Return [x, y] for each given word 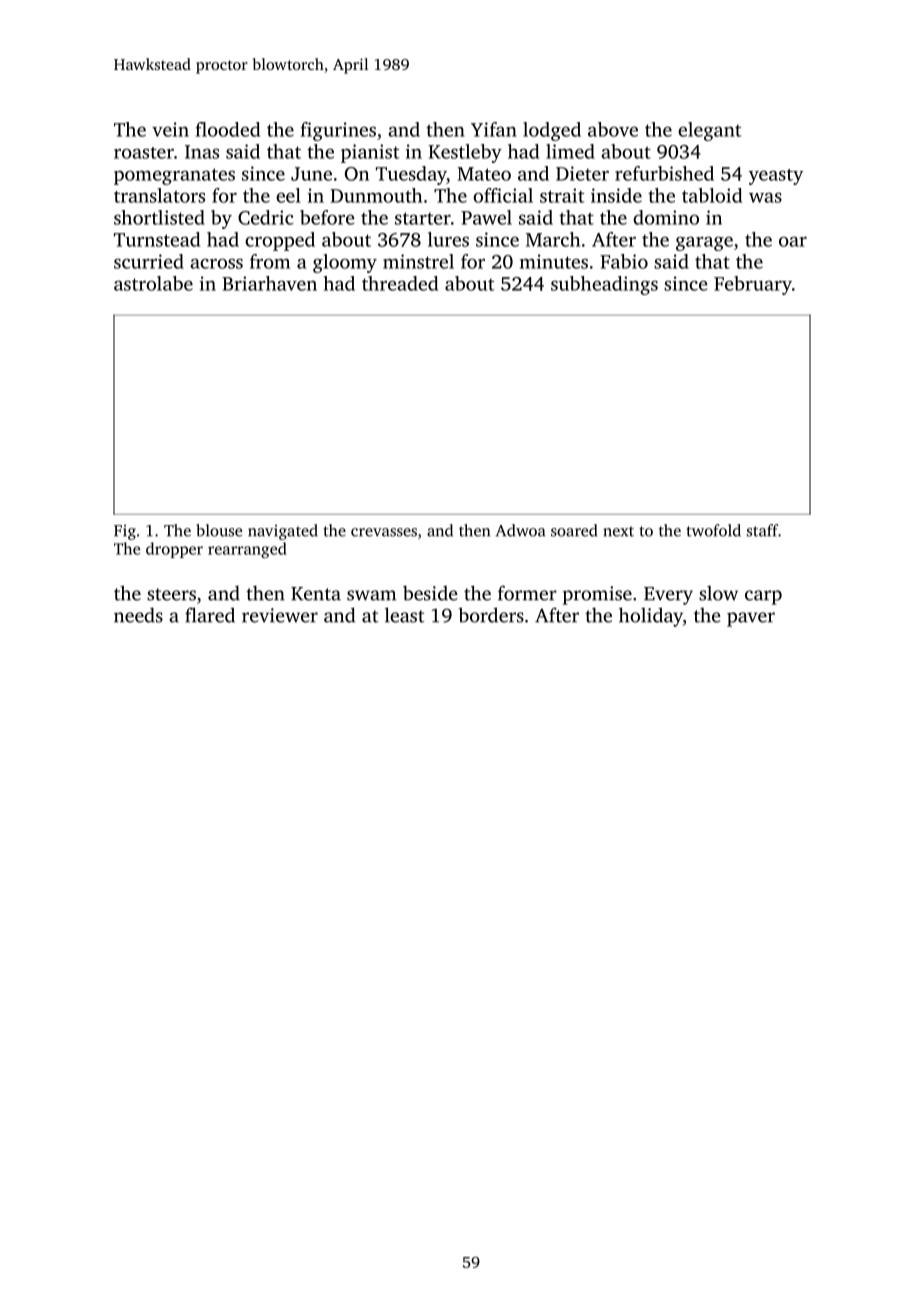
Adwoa [520, 530]
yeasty [776, 177]
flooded [228, 129]
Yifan [494, 129]
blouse [219, 530]
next [618, 531]
